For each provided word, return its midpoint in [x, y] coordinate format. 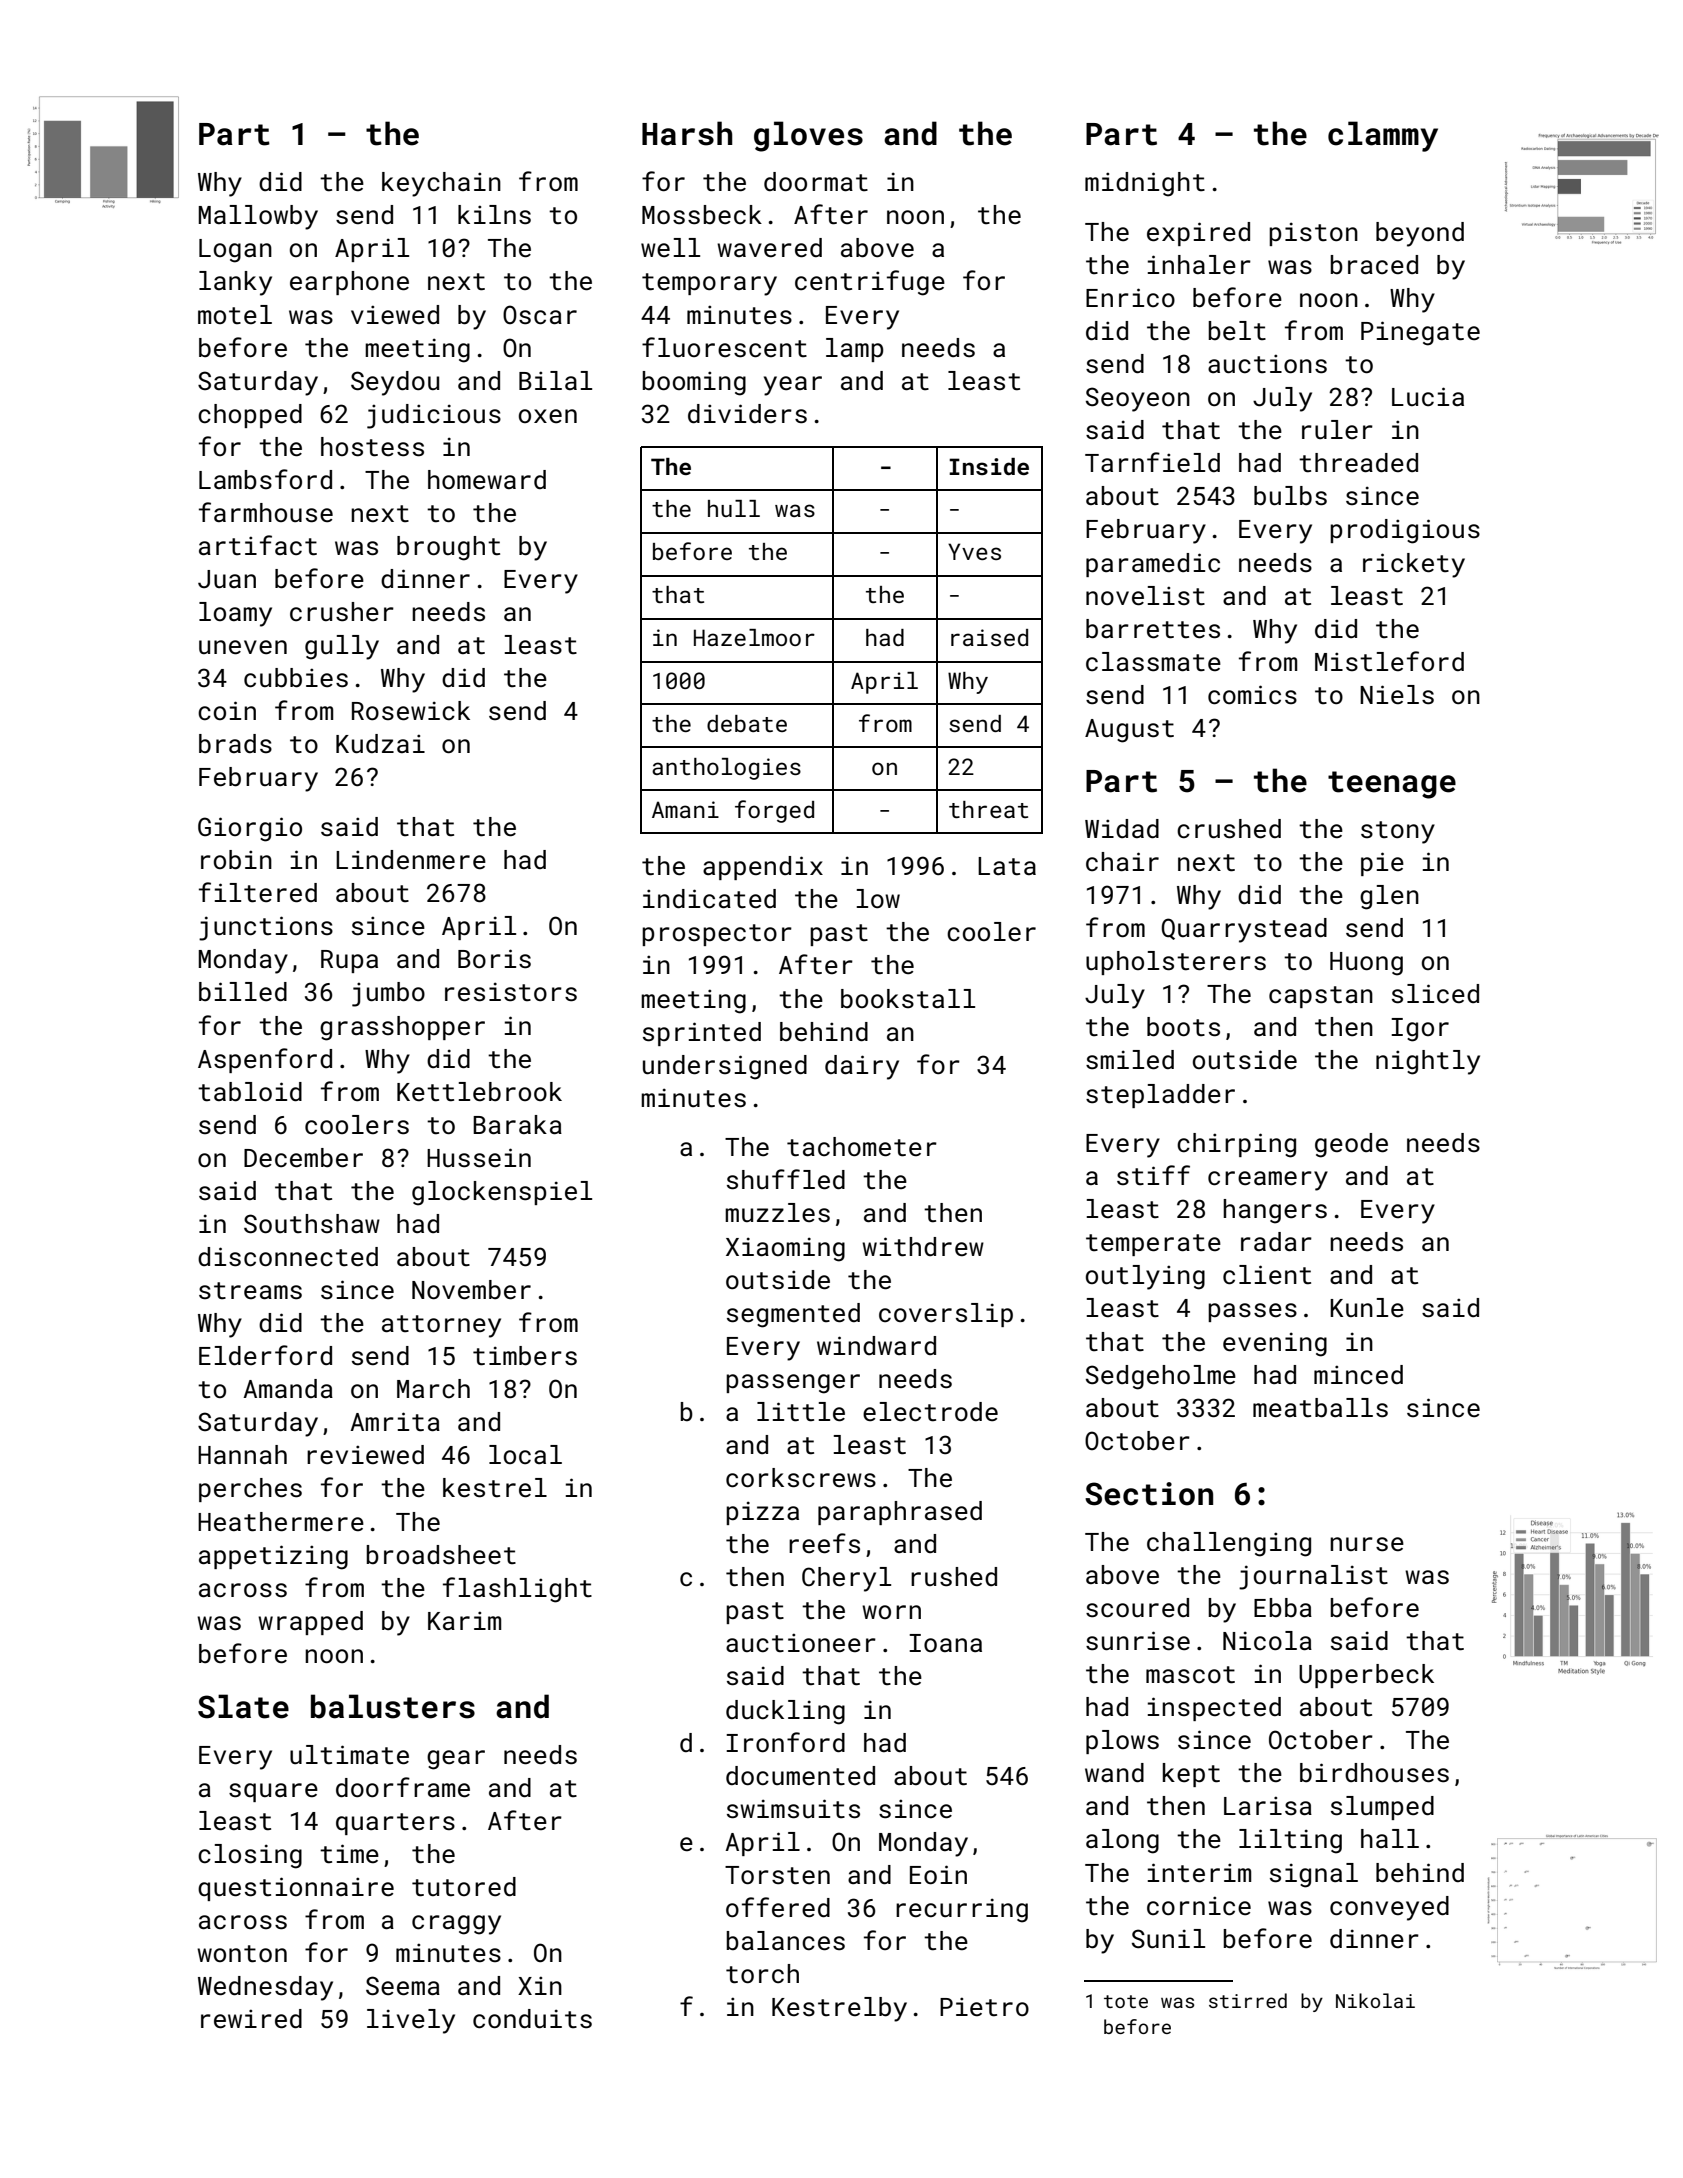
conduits [532, 2019]
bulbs [1290, 496]
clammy [1383, 136]
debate [747, 723]
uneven [243, 647]
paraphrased [900, 1513]
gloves [808, 136]
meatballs [1320, 1408]
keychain [441, 184]
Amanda [288, 1388]
